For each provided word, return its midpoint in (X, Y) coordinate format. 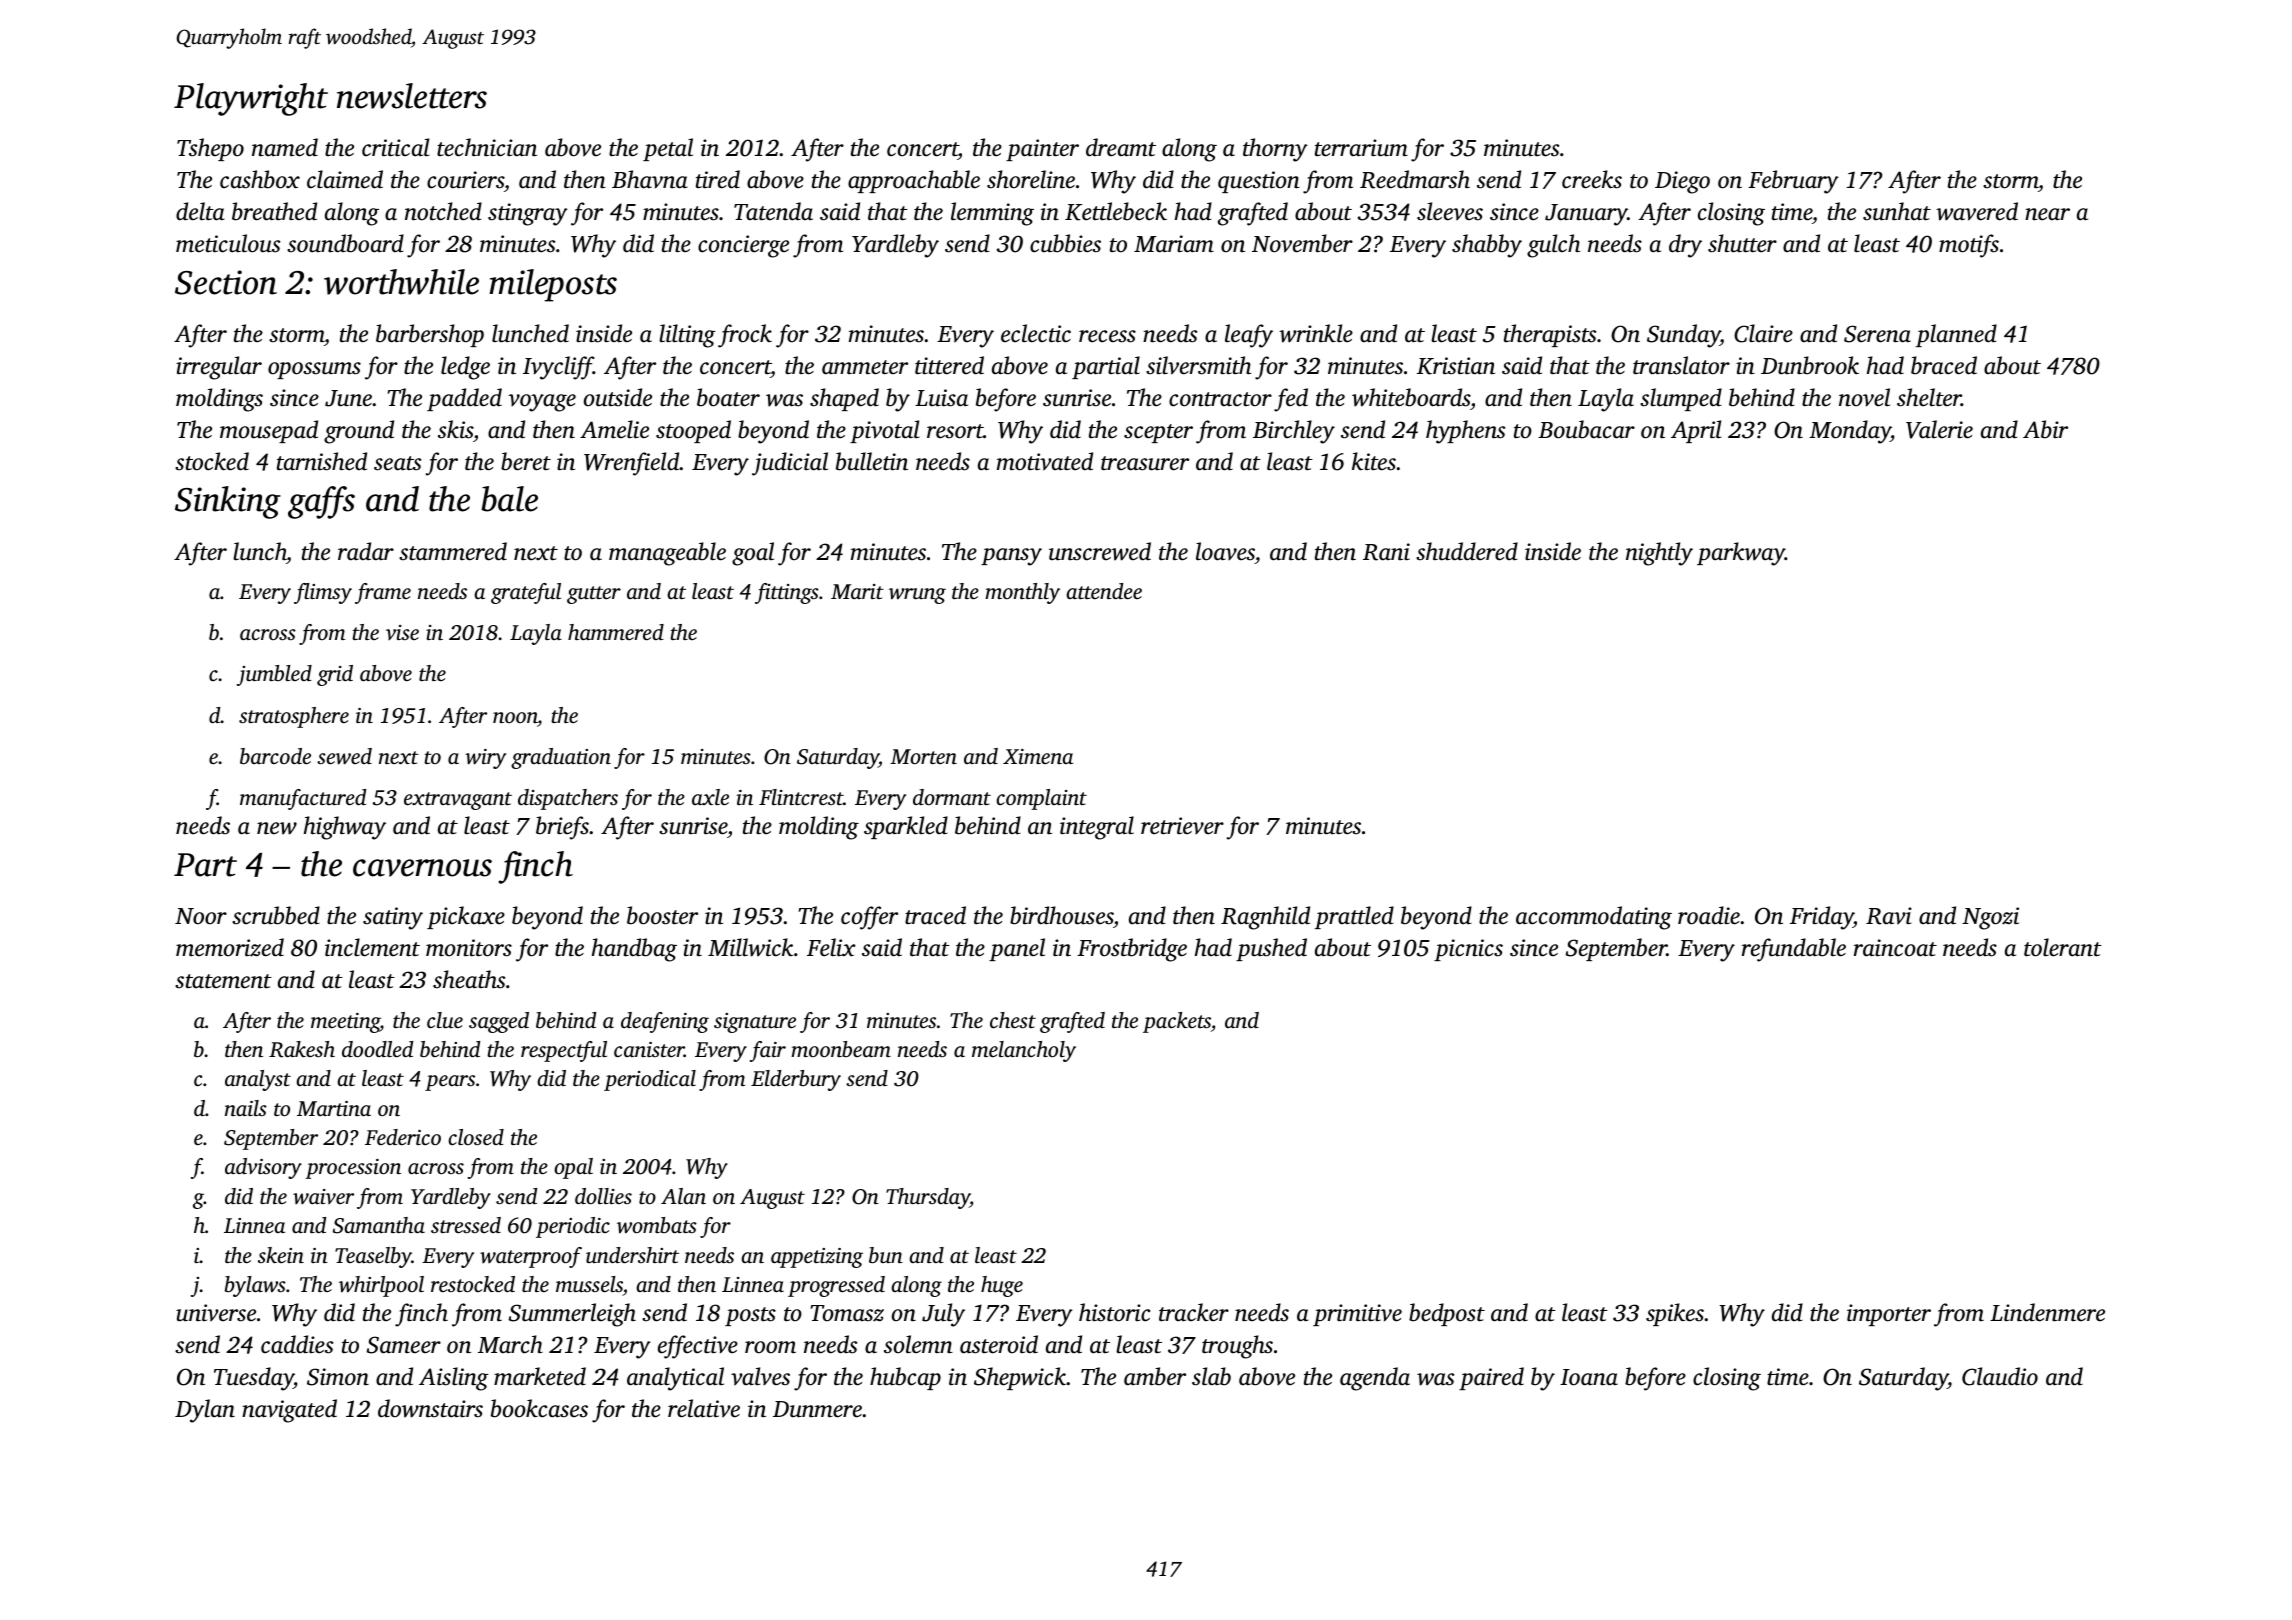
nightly (1659, 554)
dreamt (1121, 147)
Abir (2045, 429)
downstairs (430, 1408)
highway (345, 828)
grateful (526, 593)
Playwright (251, 99)
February (1793, 182)
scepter (1158, 433)
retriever (1182, 826)
